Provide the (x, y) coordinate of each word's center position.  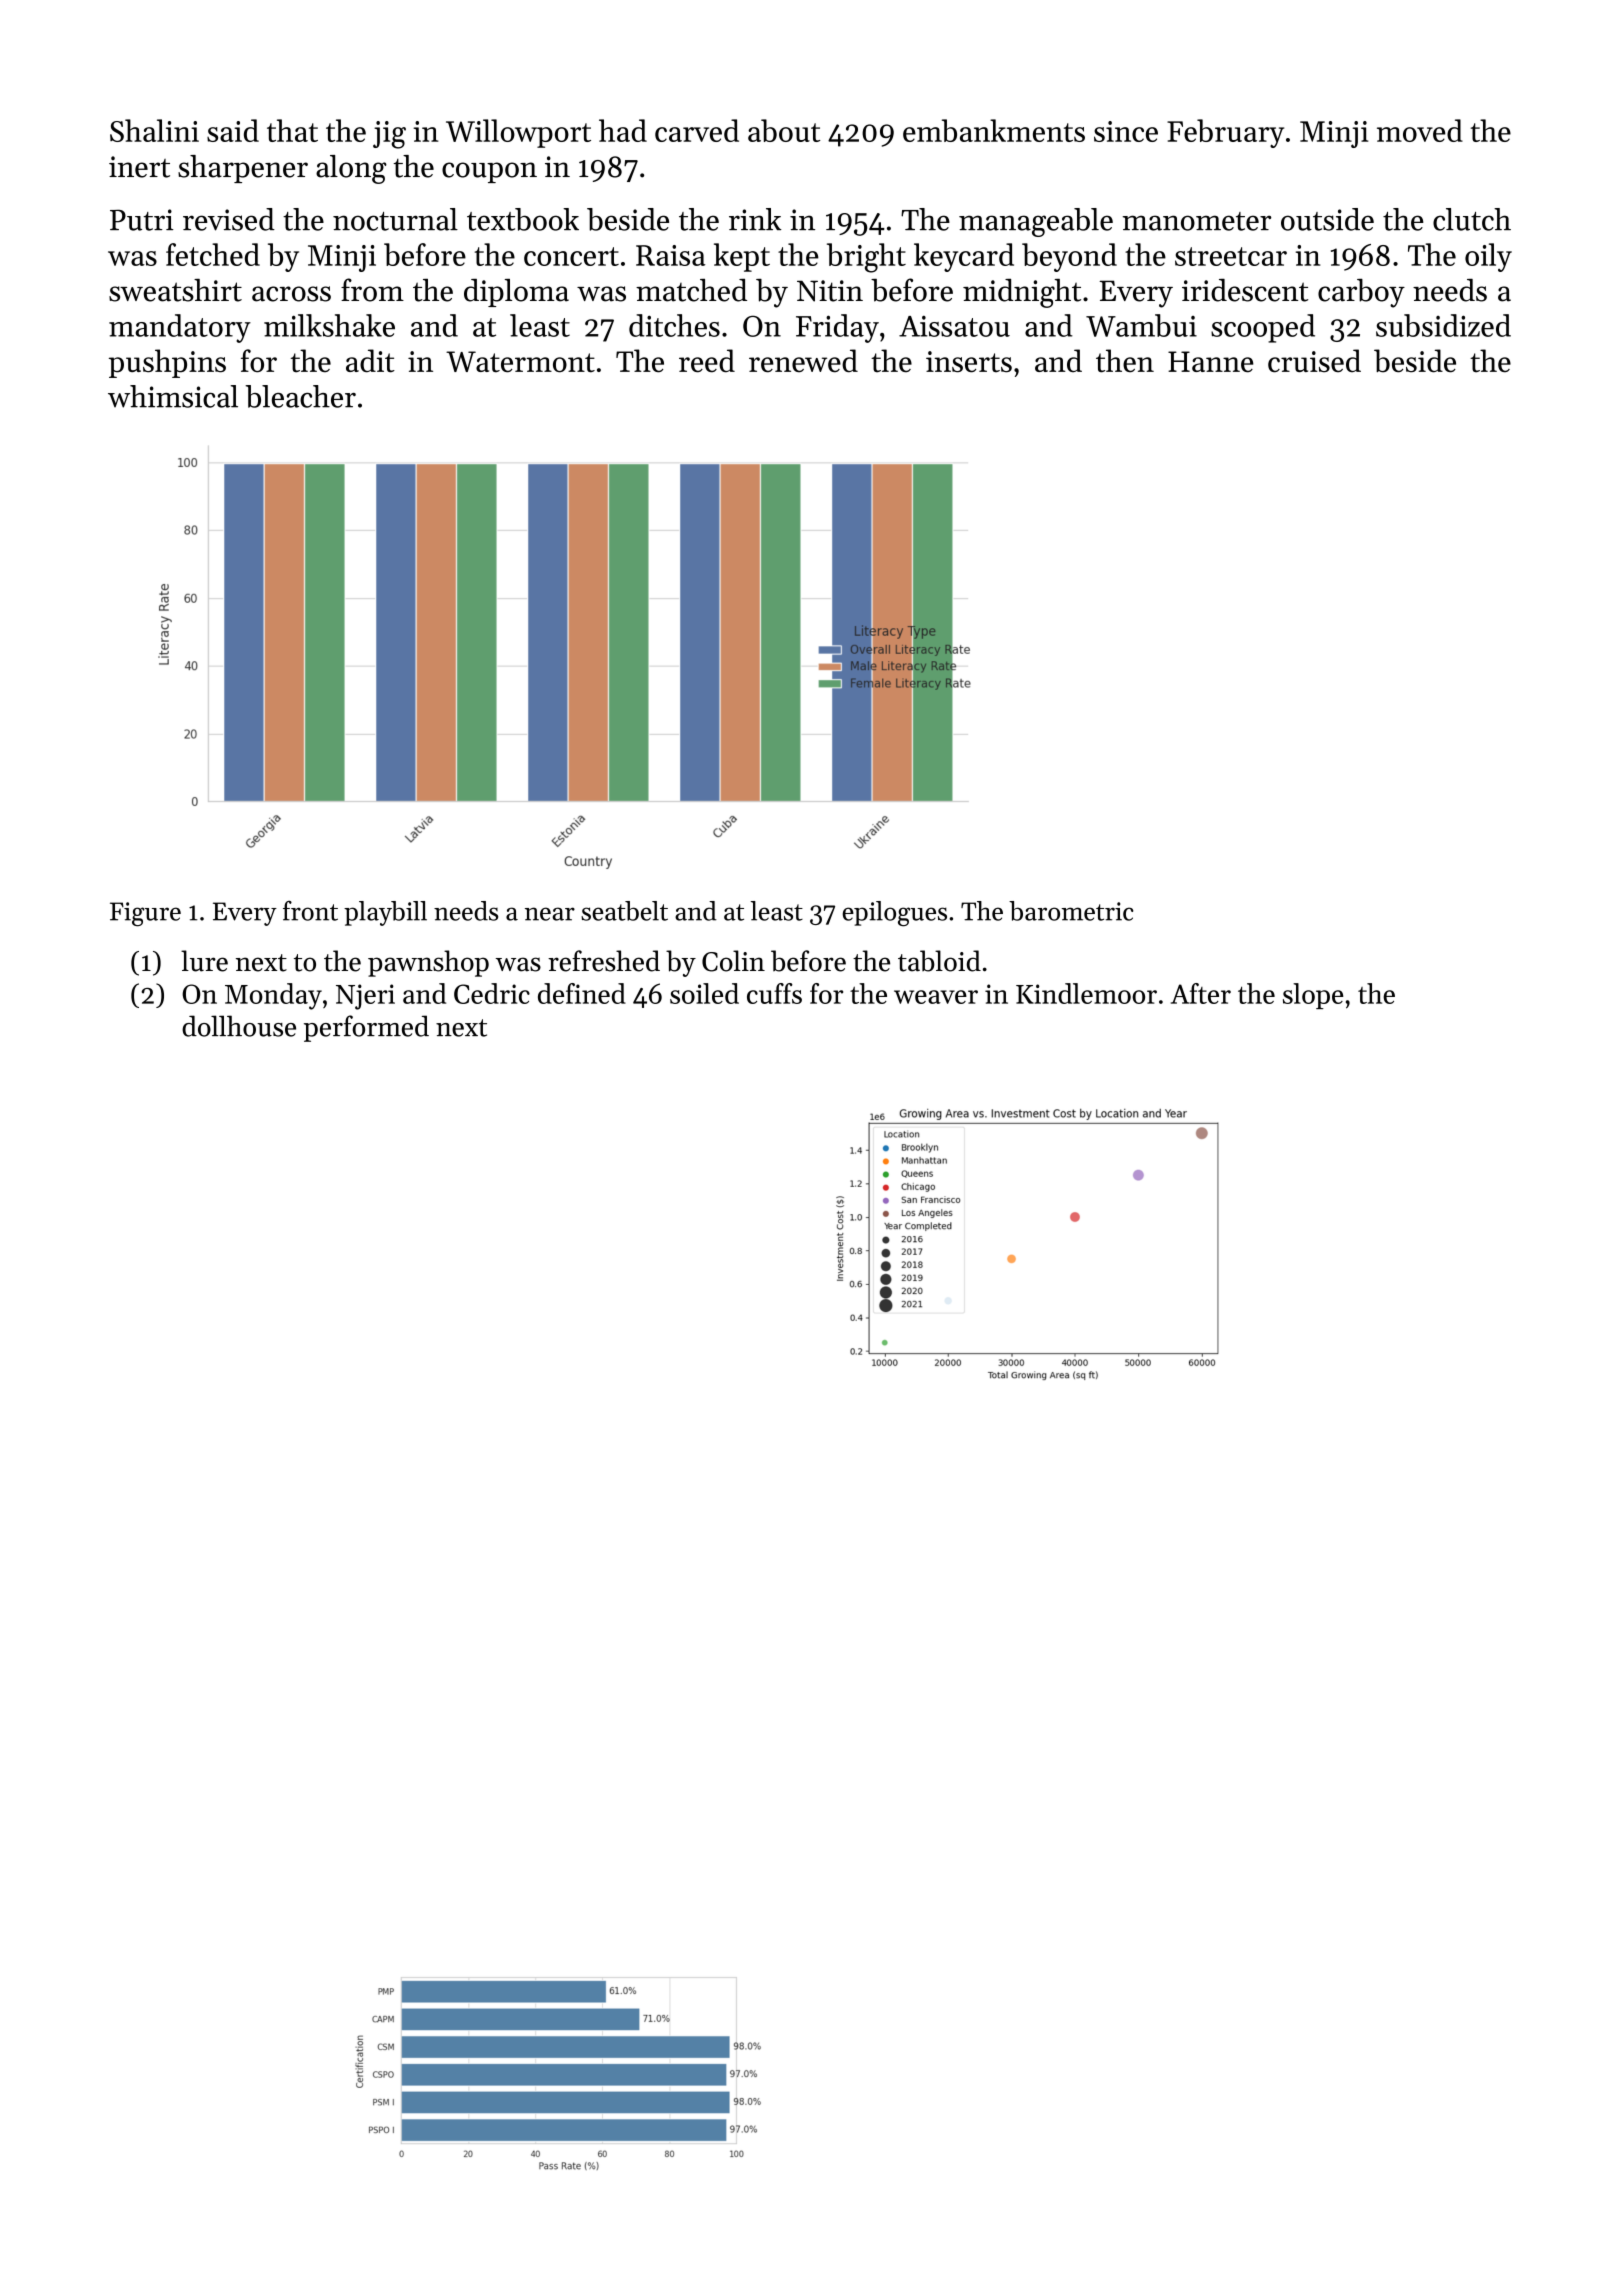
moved (1420, 130)
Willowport (518, 133)
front (310, 911)
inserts (969, 362)
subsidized (1443, 325)
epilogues (895, 914)
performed (366, 1028)
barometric (1071, 911)
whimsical (173, 396)
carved (697, 130)
